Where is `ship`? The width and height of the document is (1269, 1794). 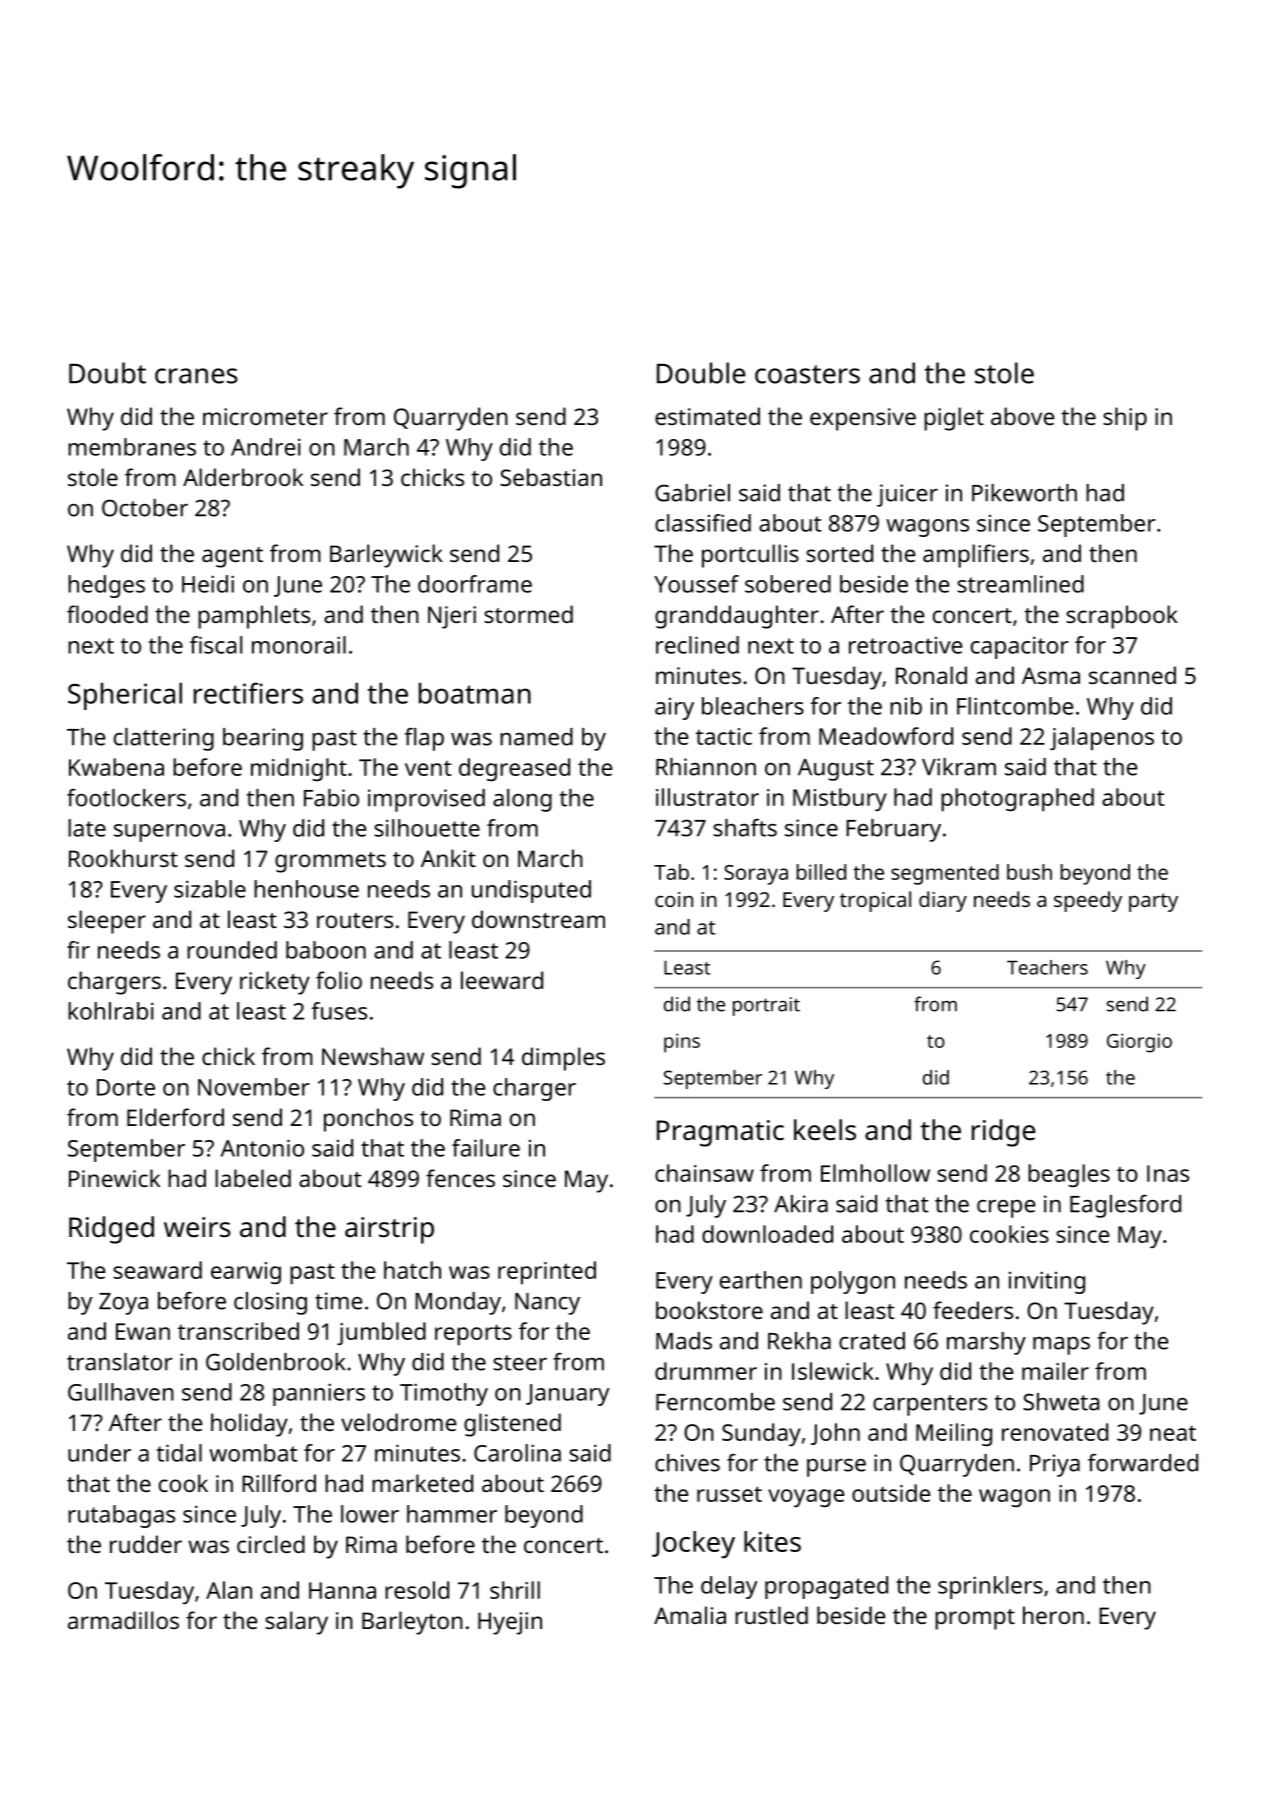 ship is located at coordinates (1125, 419).
